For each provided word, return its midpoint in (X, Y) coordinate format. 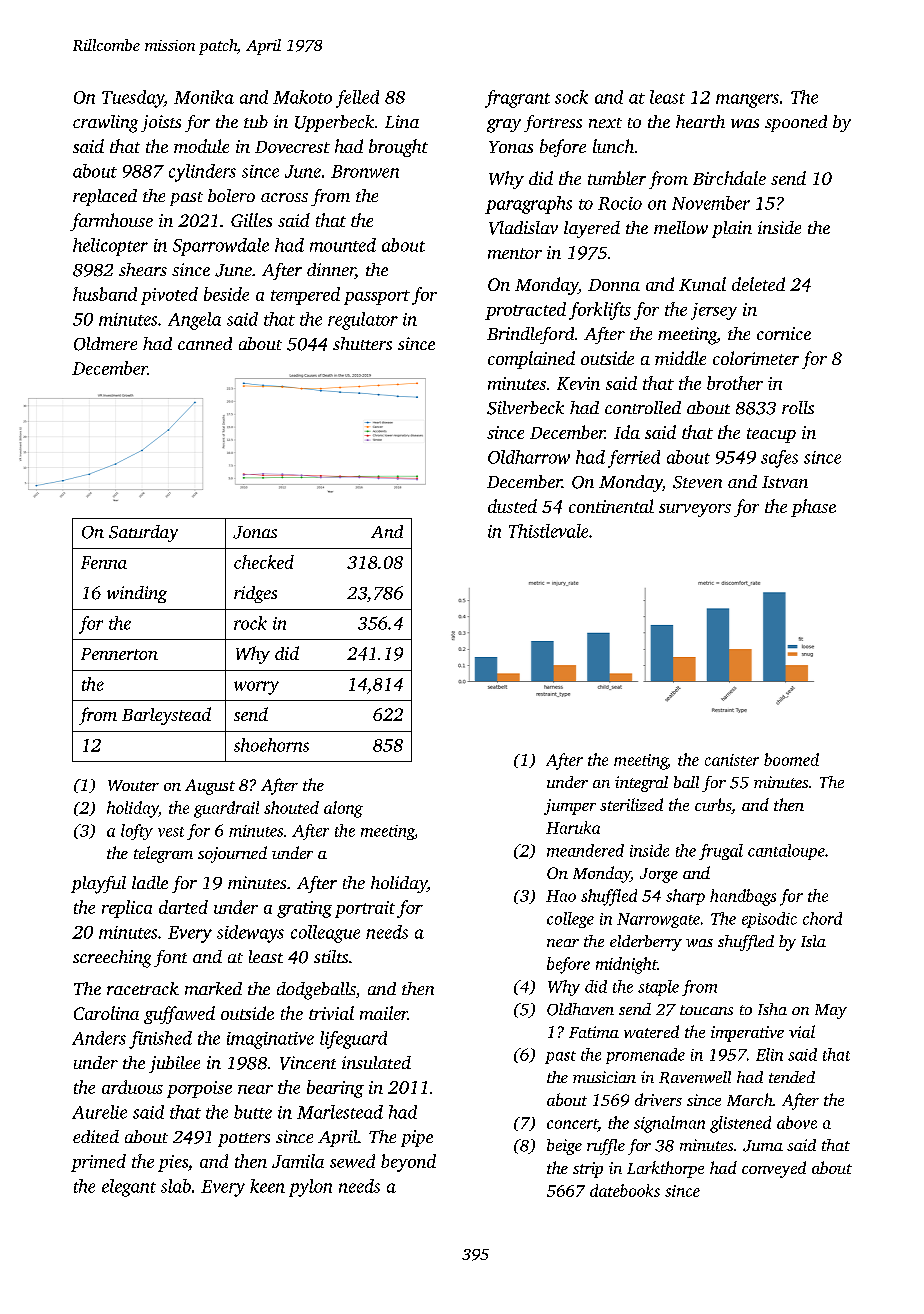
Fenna (104, 562)
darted (183, 907)
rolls (798, 407)
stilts (331, 956)
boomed (791, 759)
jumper (570, 807)
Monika (204, 97)
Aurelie (99, 1112)
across (284, 197)
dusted (512, 506)
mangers (747, 101)
